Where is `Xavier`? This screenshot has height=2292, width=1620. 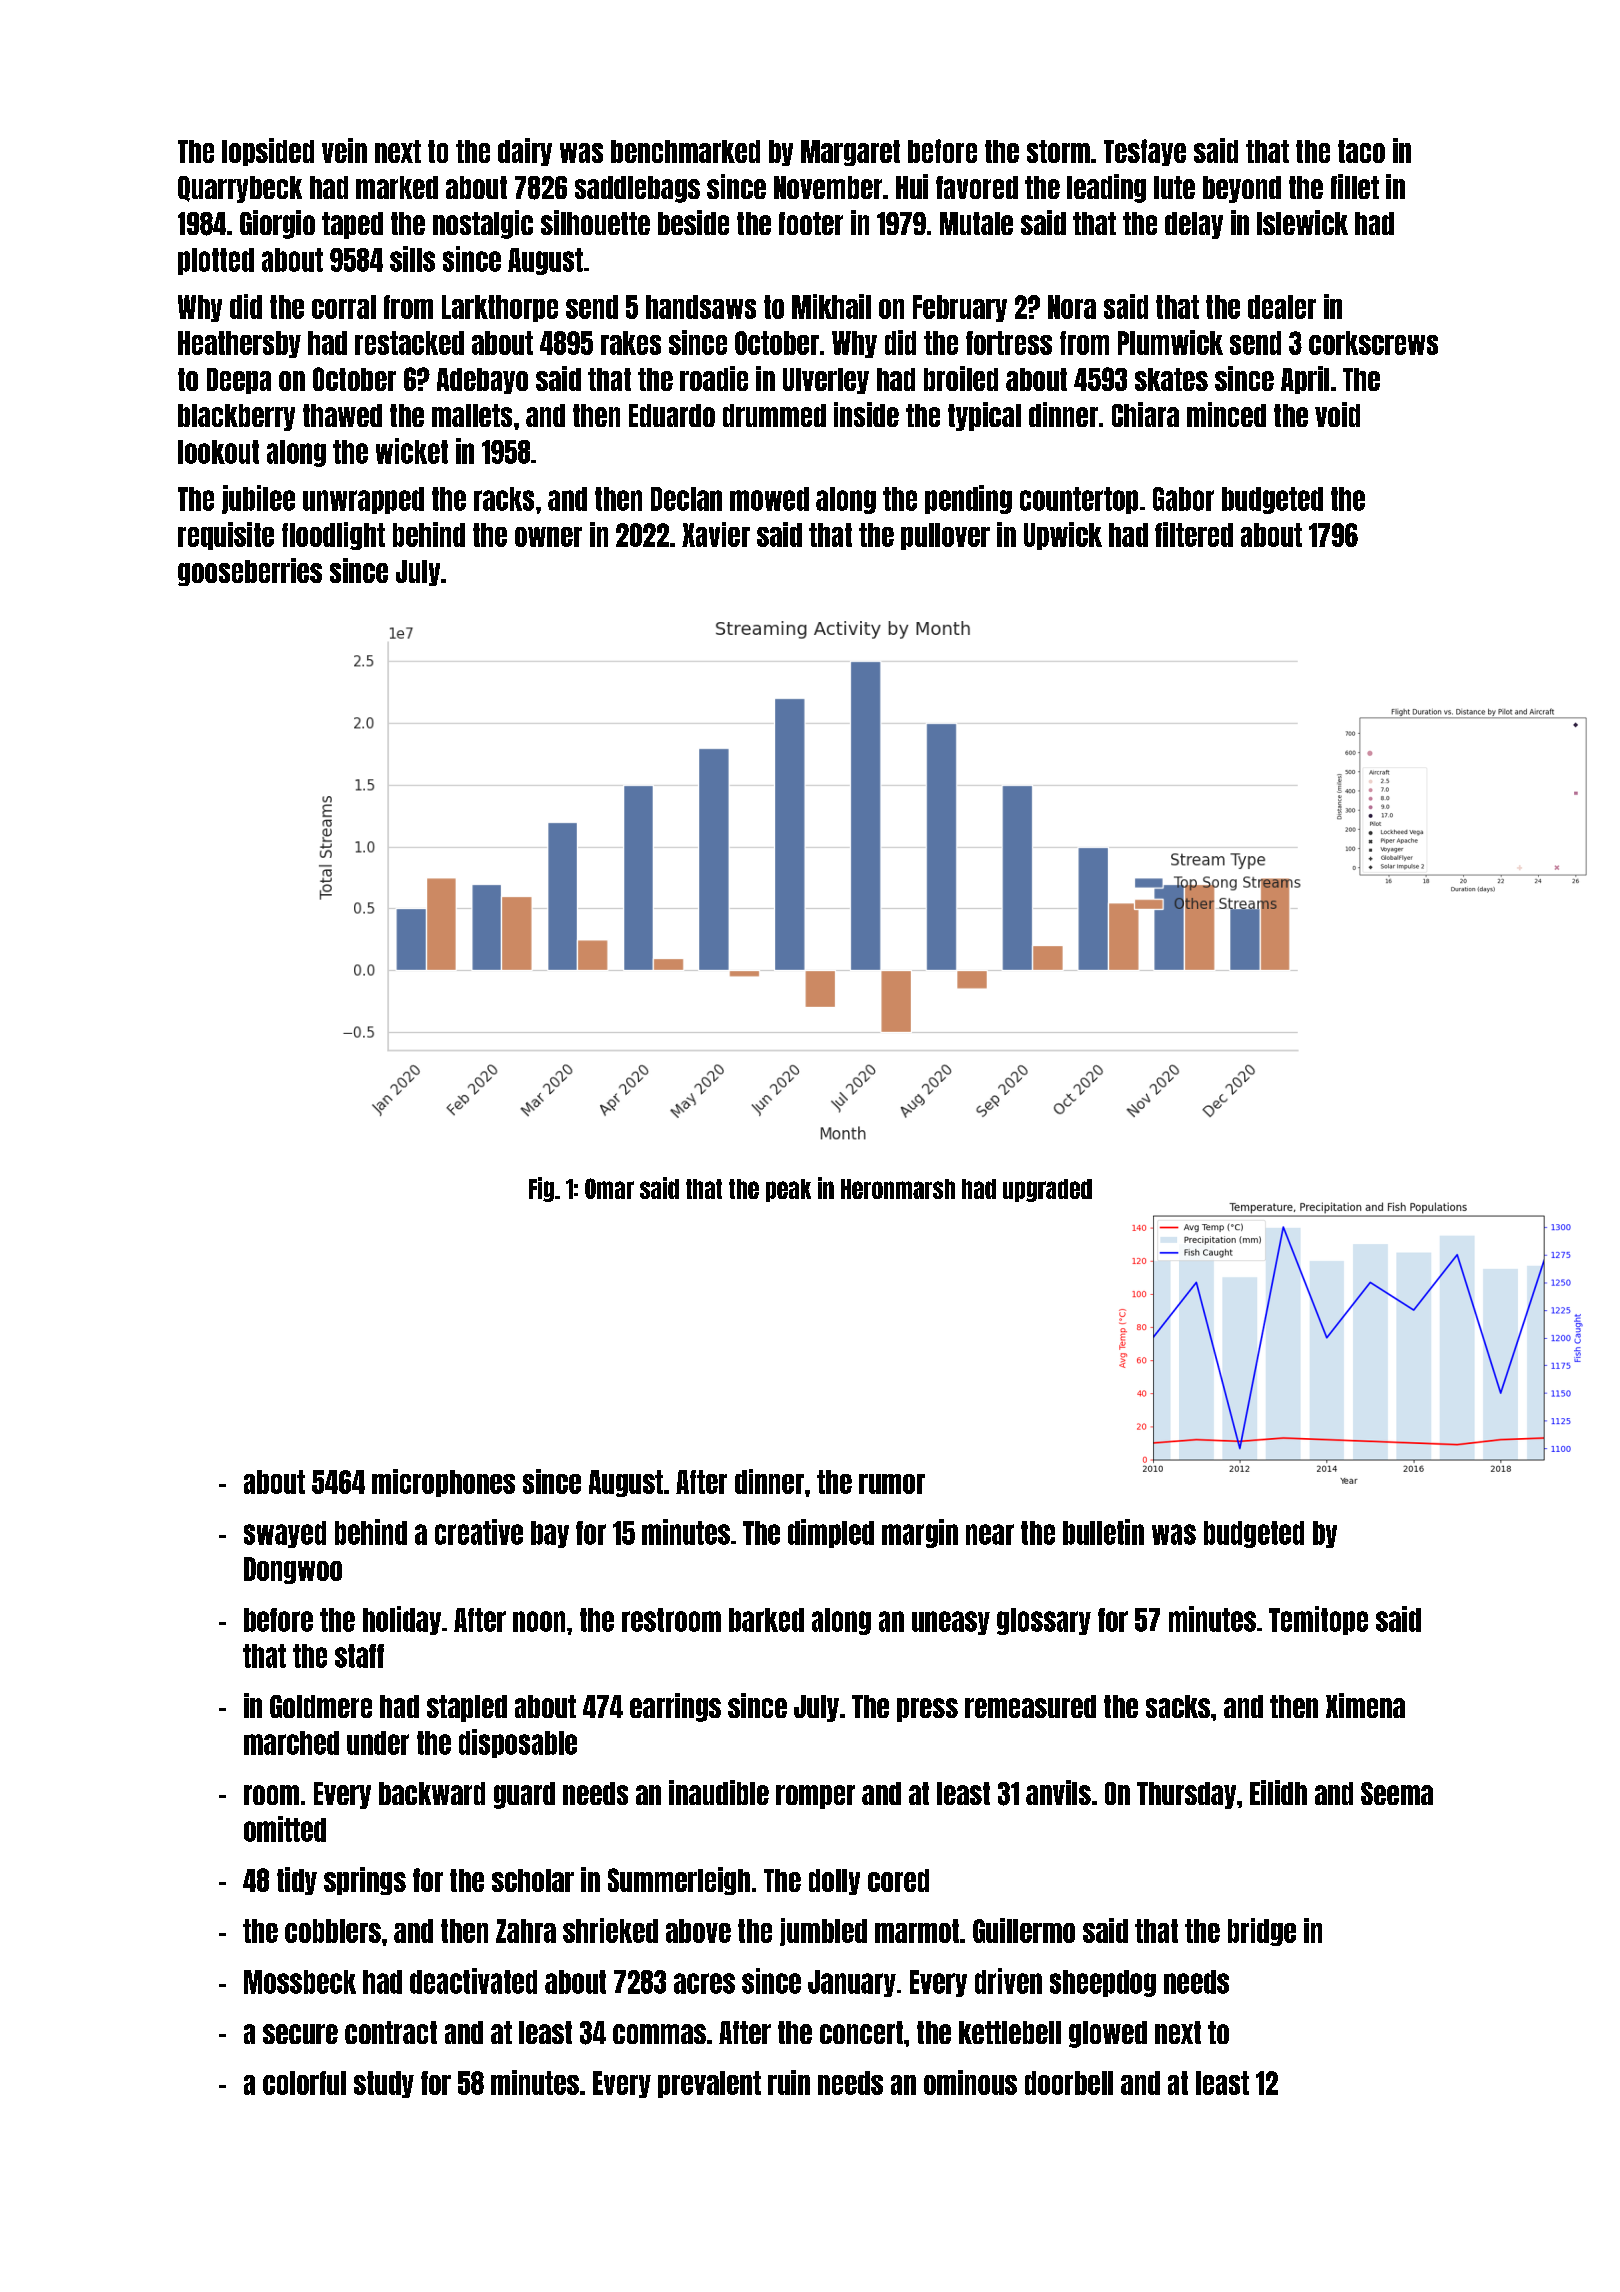
Xavier is located at coordinates (716, 534).
